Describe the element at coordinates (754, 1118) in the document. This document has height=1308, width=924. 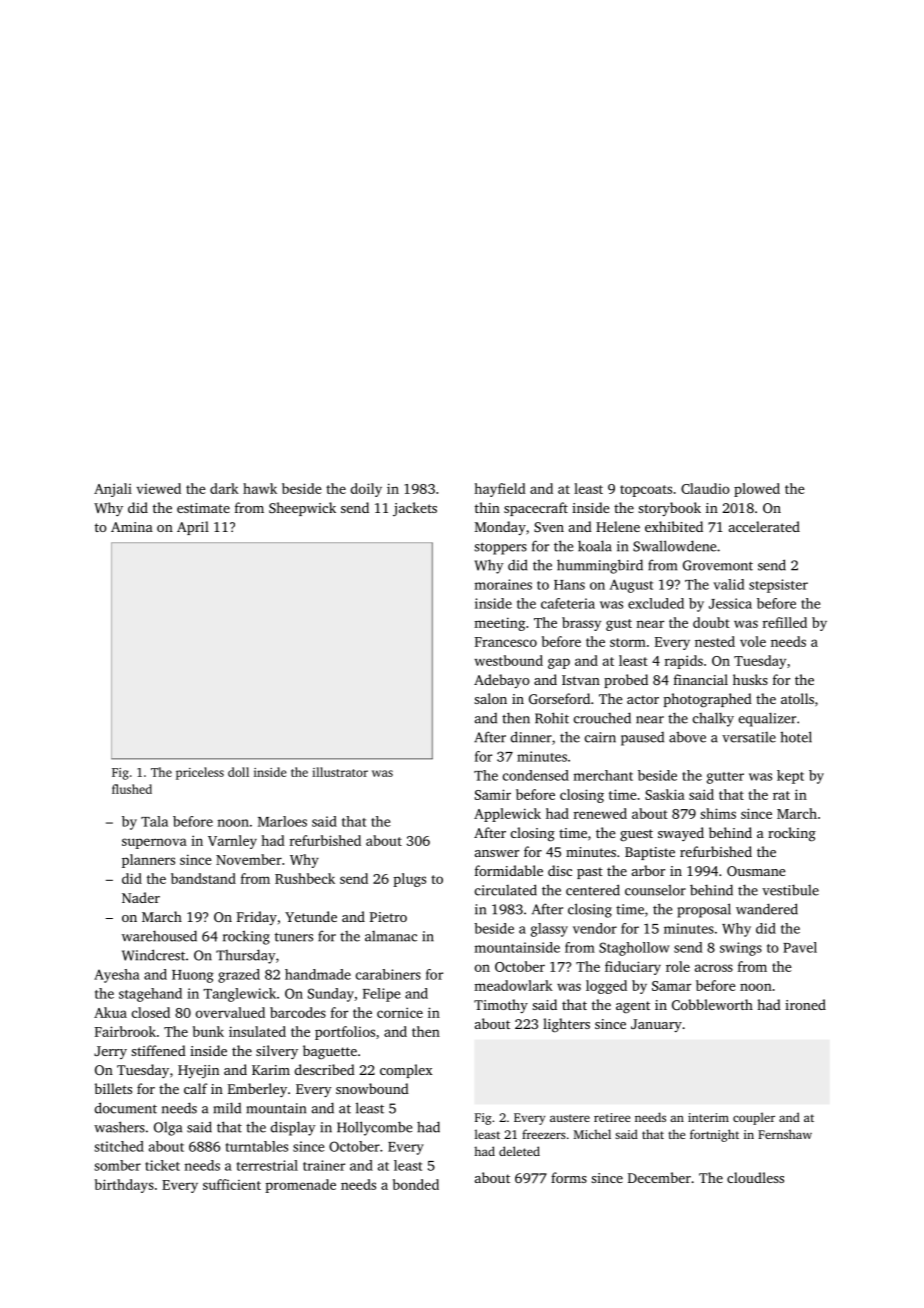
I see `coupler` at that location.
